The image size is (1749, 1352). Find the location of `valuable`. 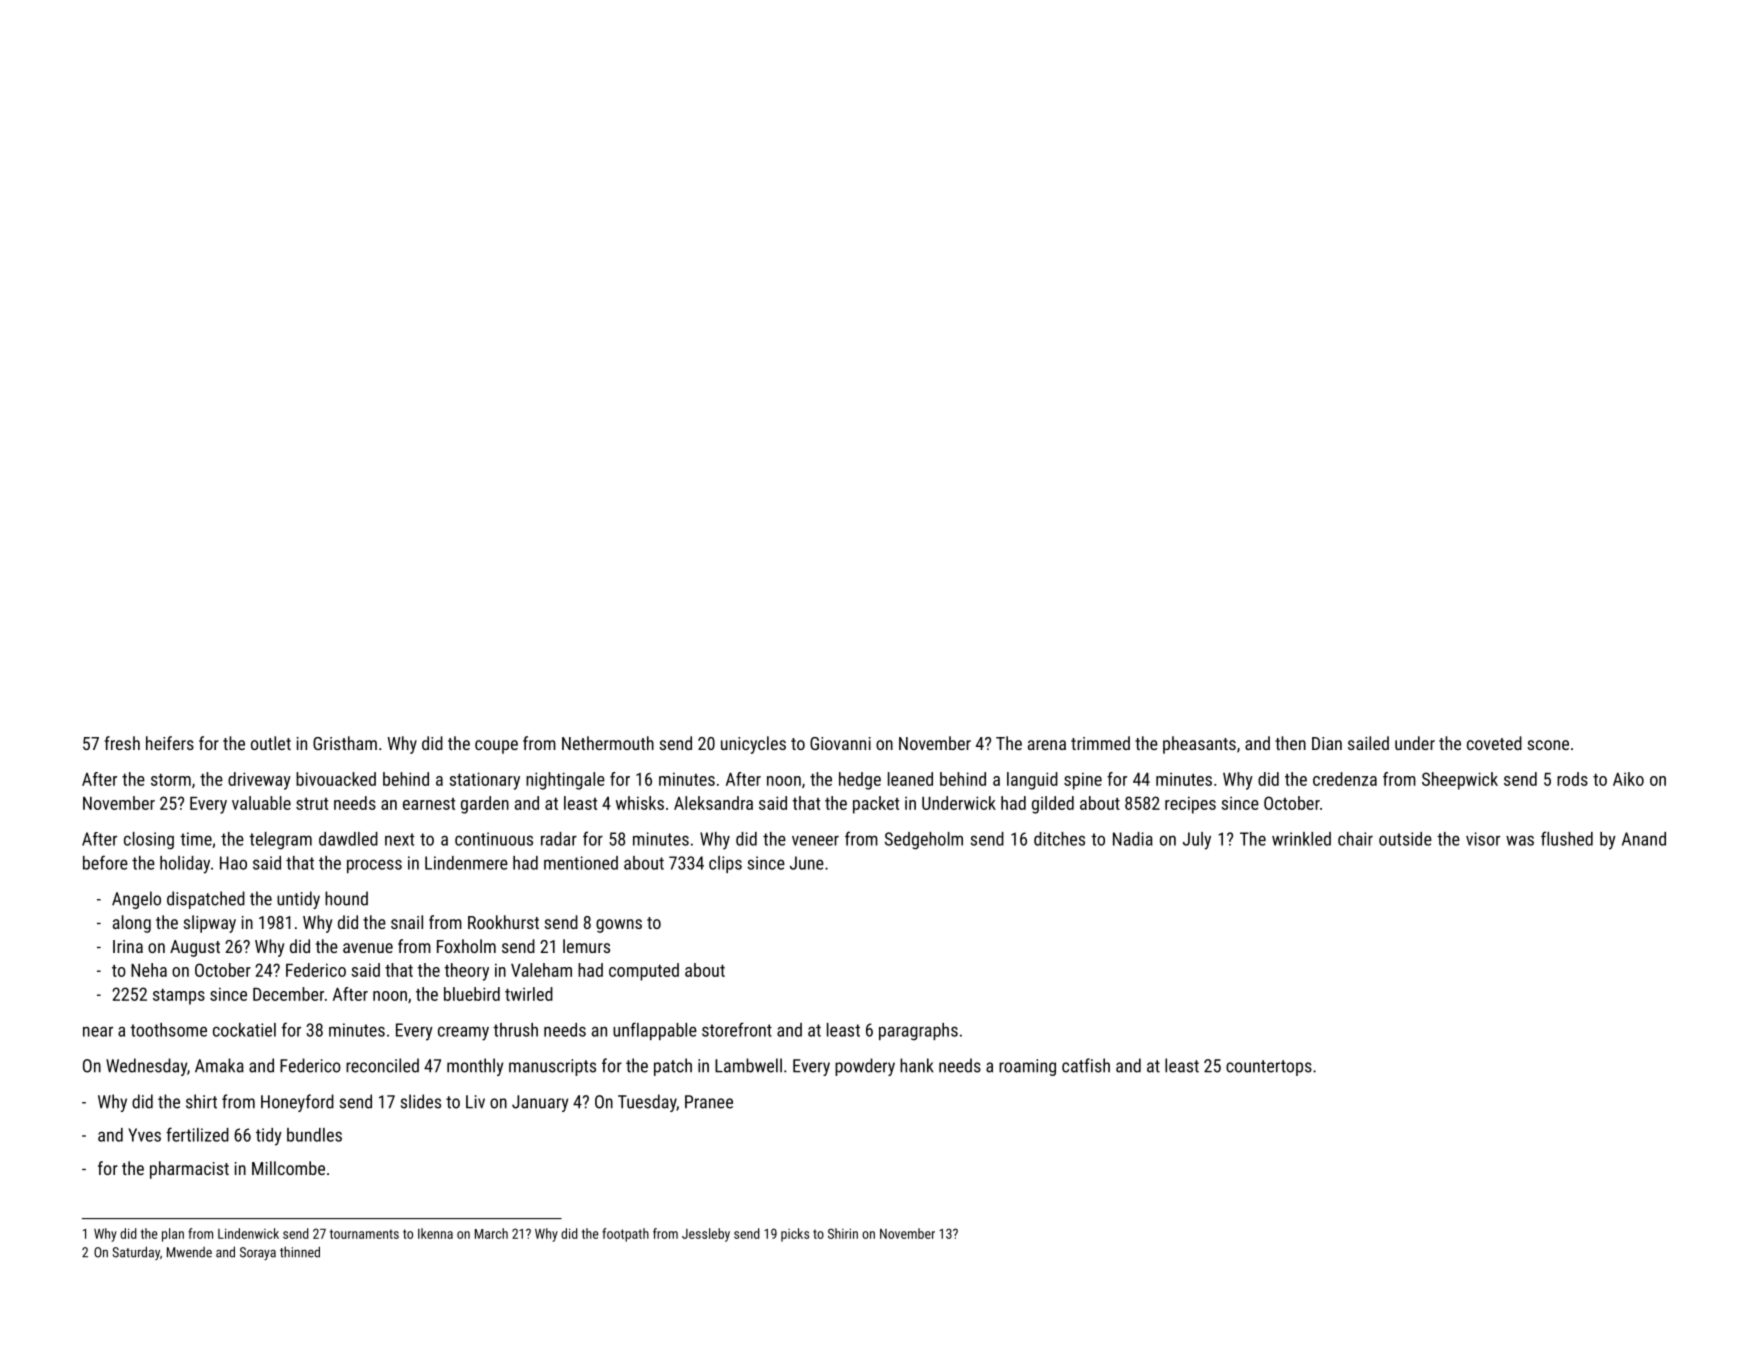

valuable is located at coordinates (261, 803).
